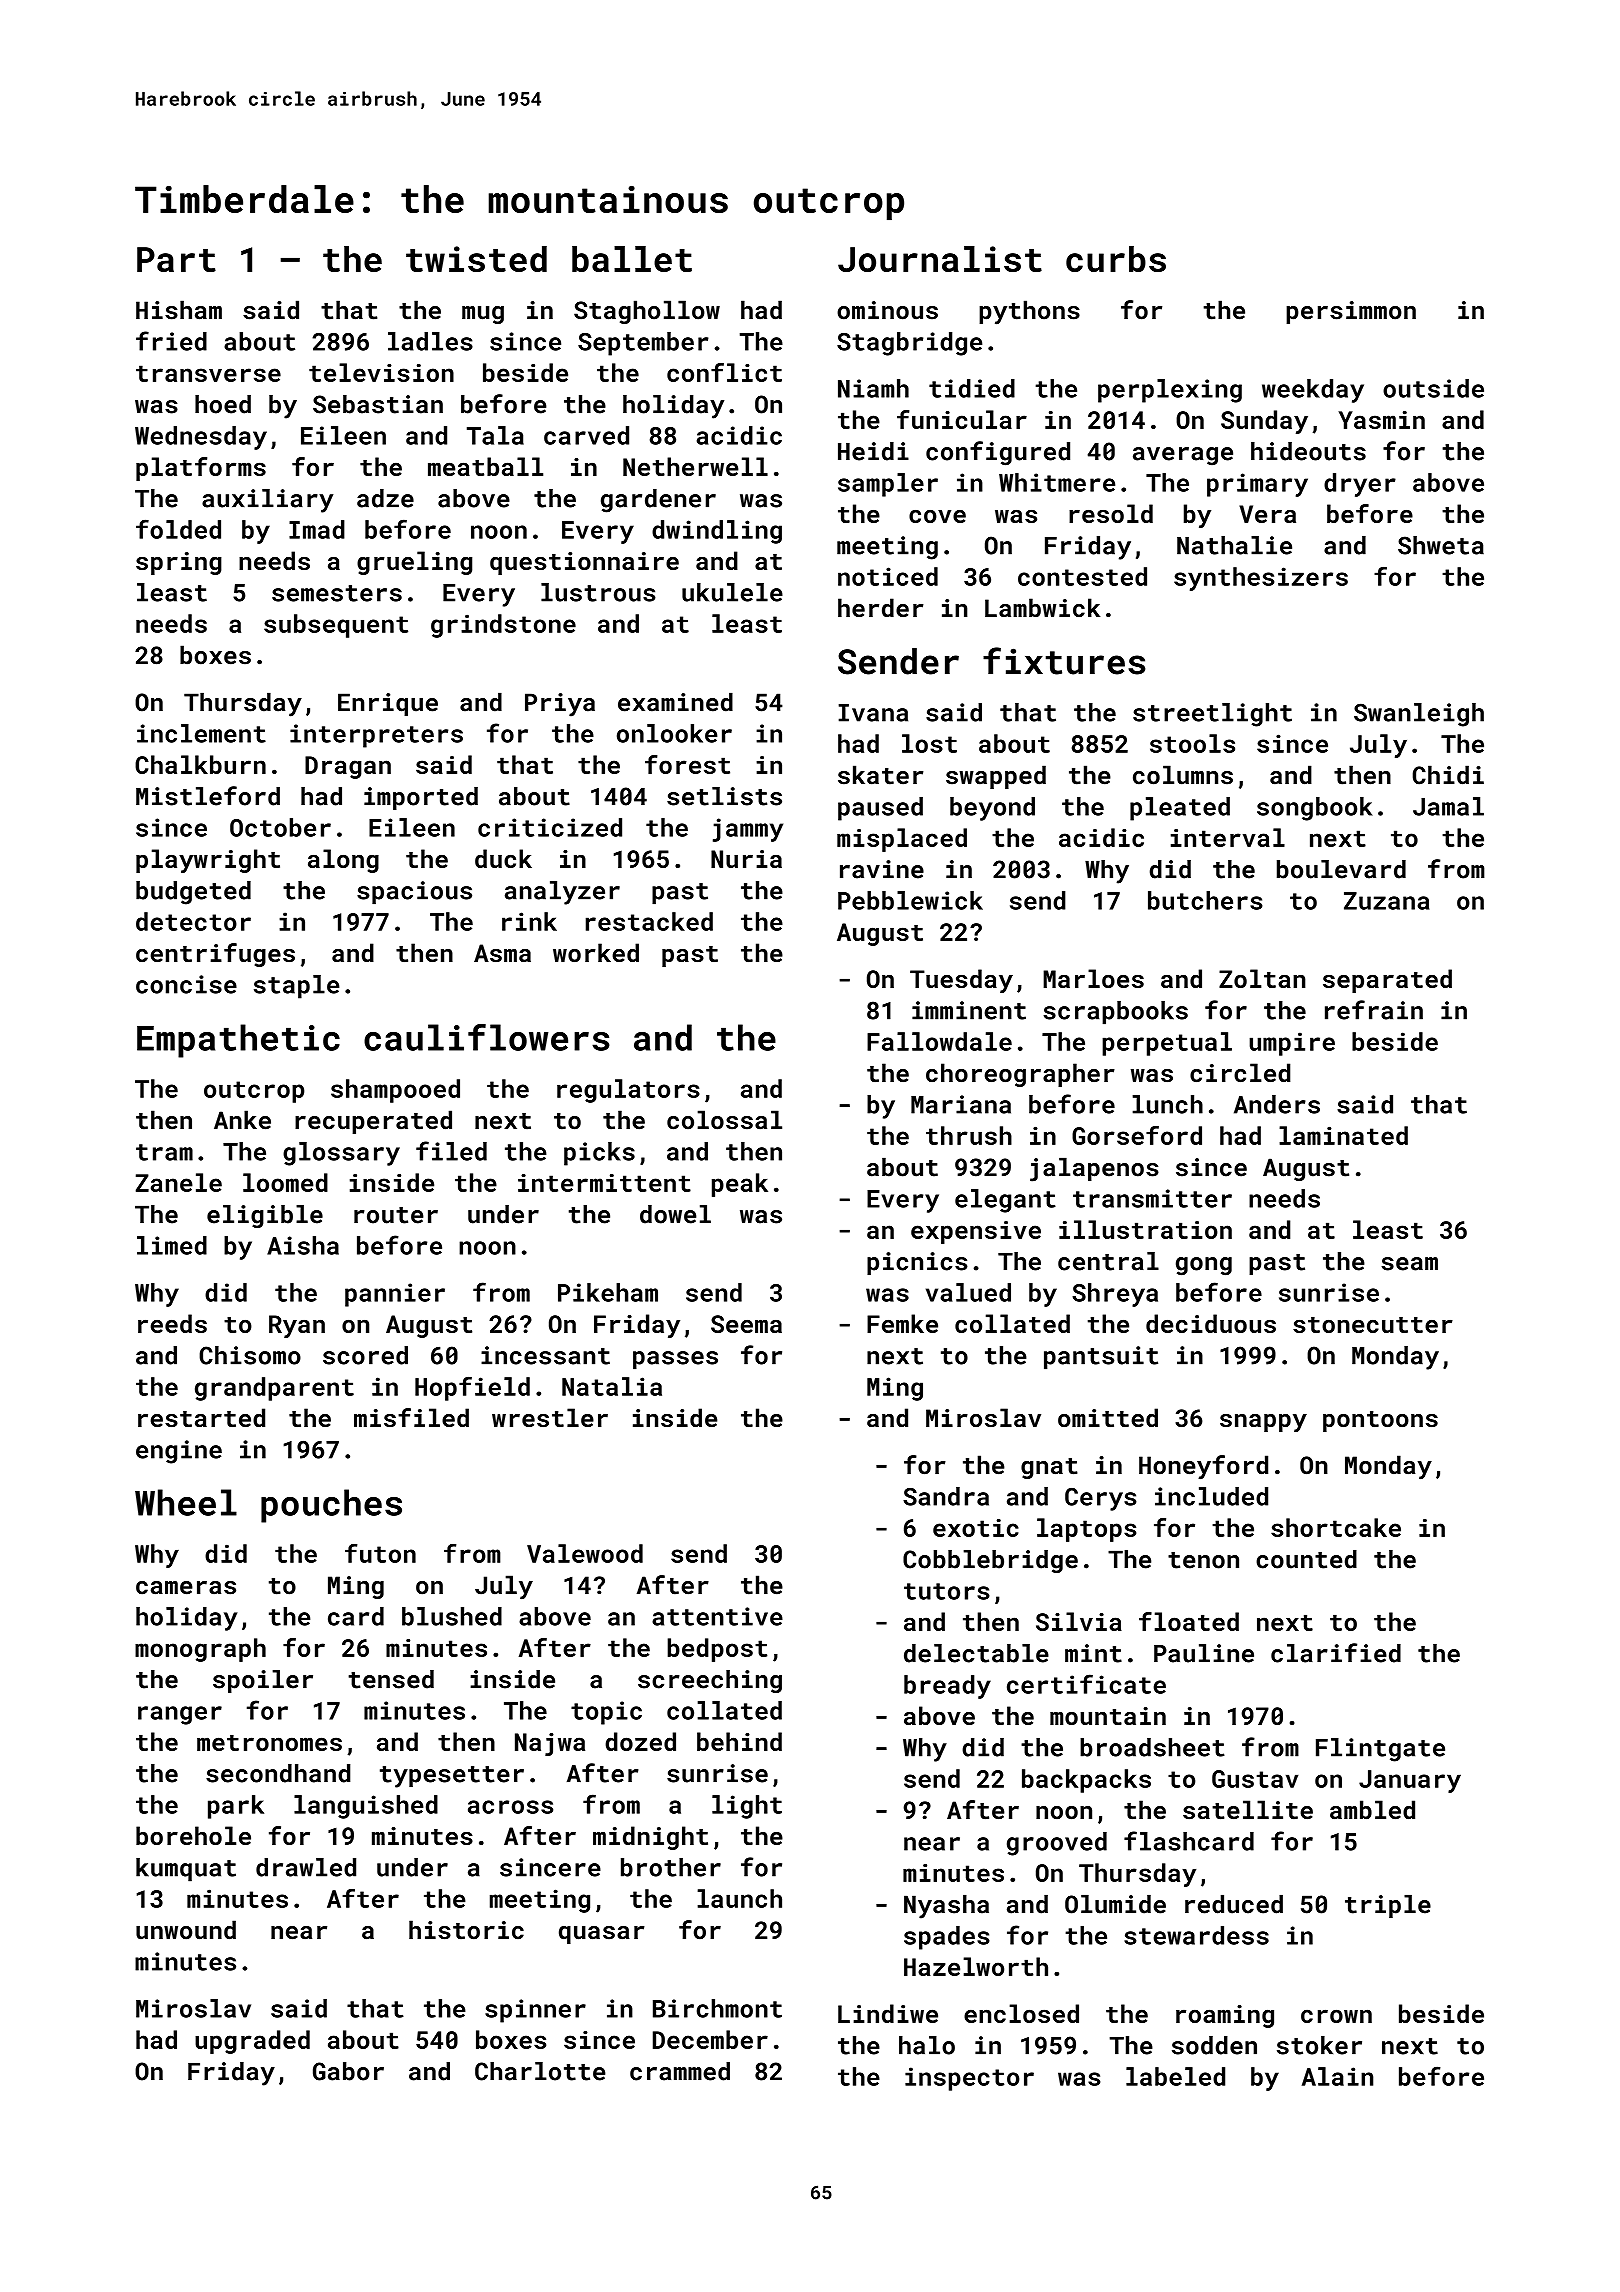 Image resolution: width=1620 pixels, height=2292 pixels. What do you see at coordinates (176, 259) in the screenshot?
I see `Part` at bounding box center [176, 259].
